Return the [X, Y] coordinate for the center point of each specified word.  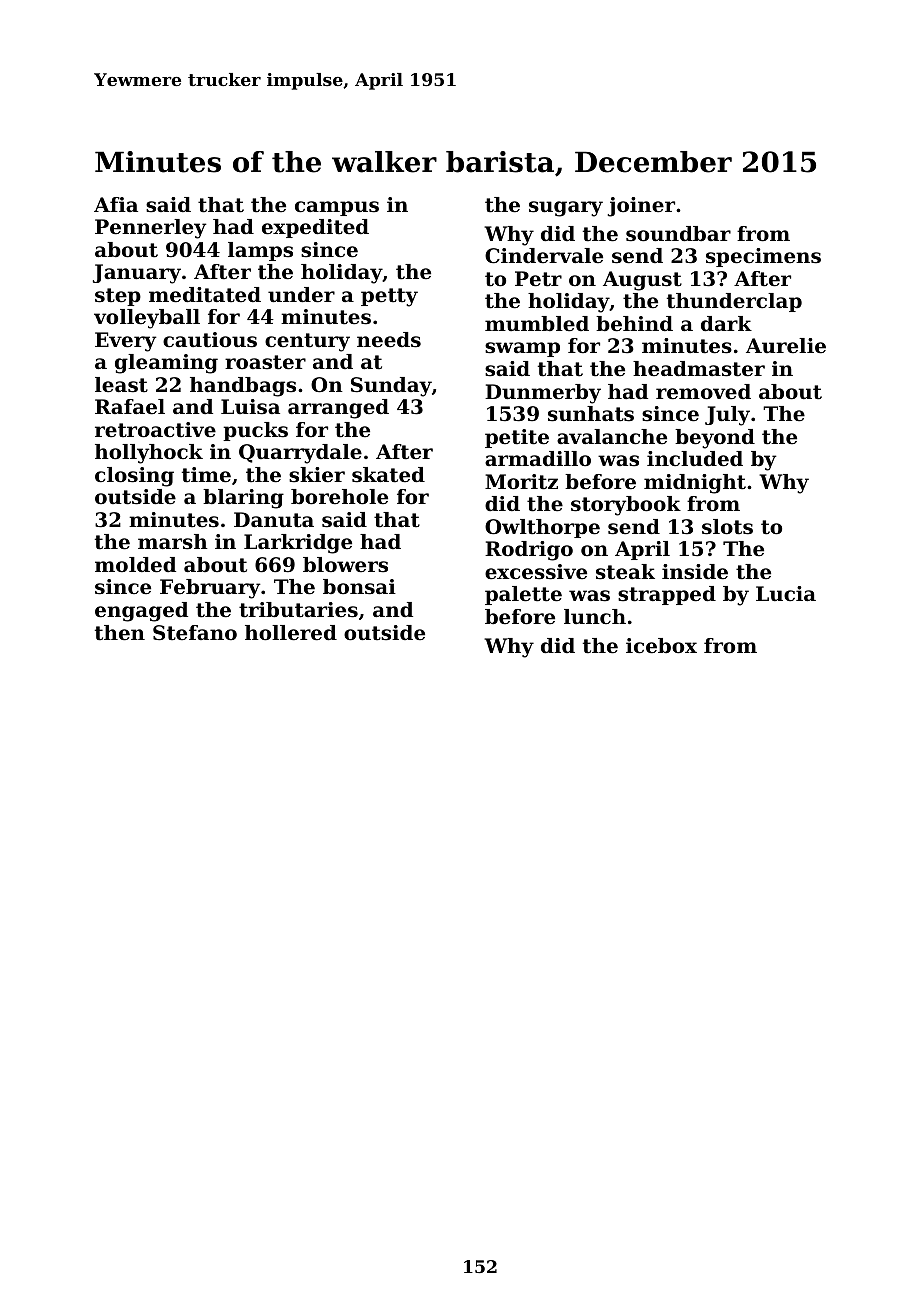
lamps [260, 251]
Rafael [130, 407]
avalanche [612, 437]
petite [517, 438]
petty [389, 297]
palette [523, 595]
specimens [763, 257]
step [118, 297]
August [642, 281]
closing [134, 477]
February [210, 589]
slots [727, 527]
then [120, 633]
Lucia [786, 594]
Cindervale [544, 256]
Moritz [521, 482]
